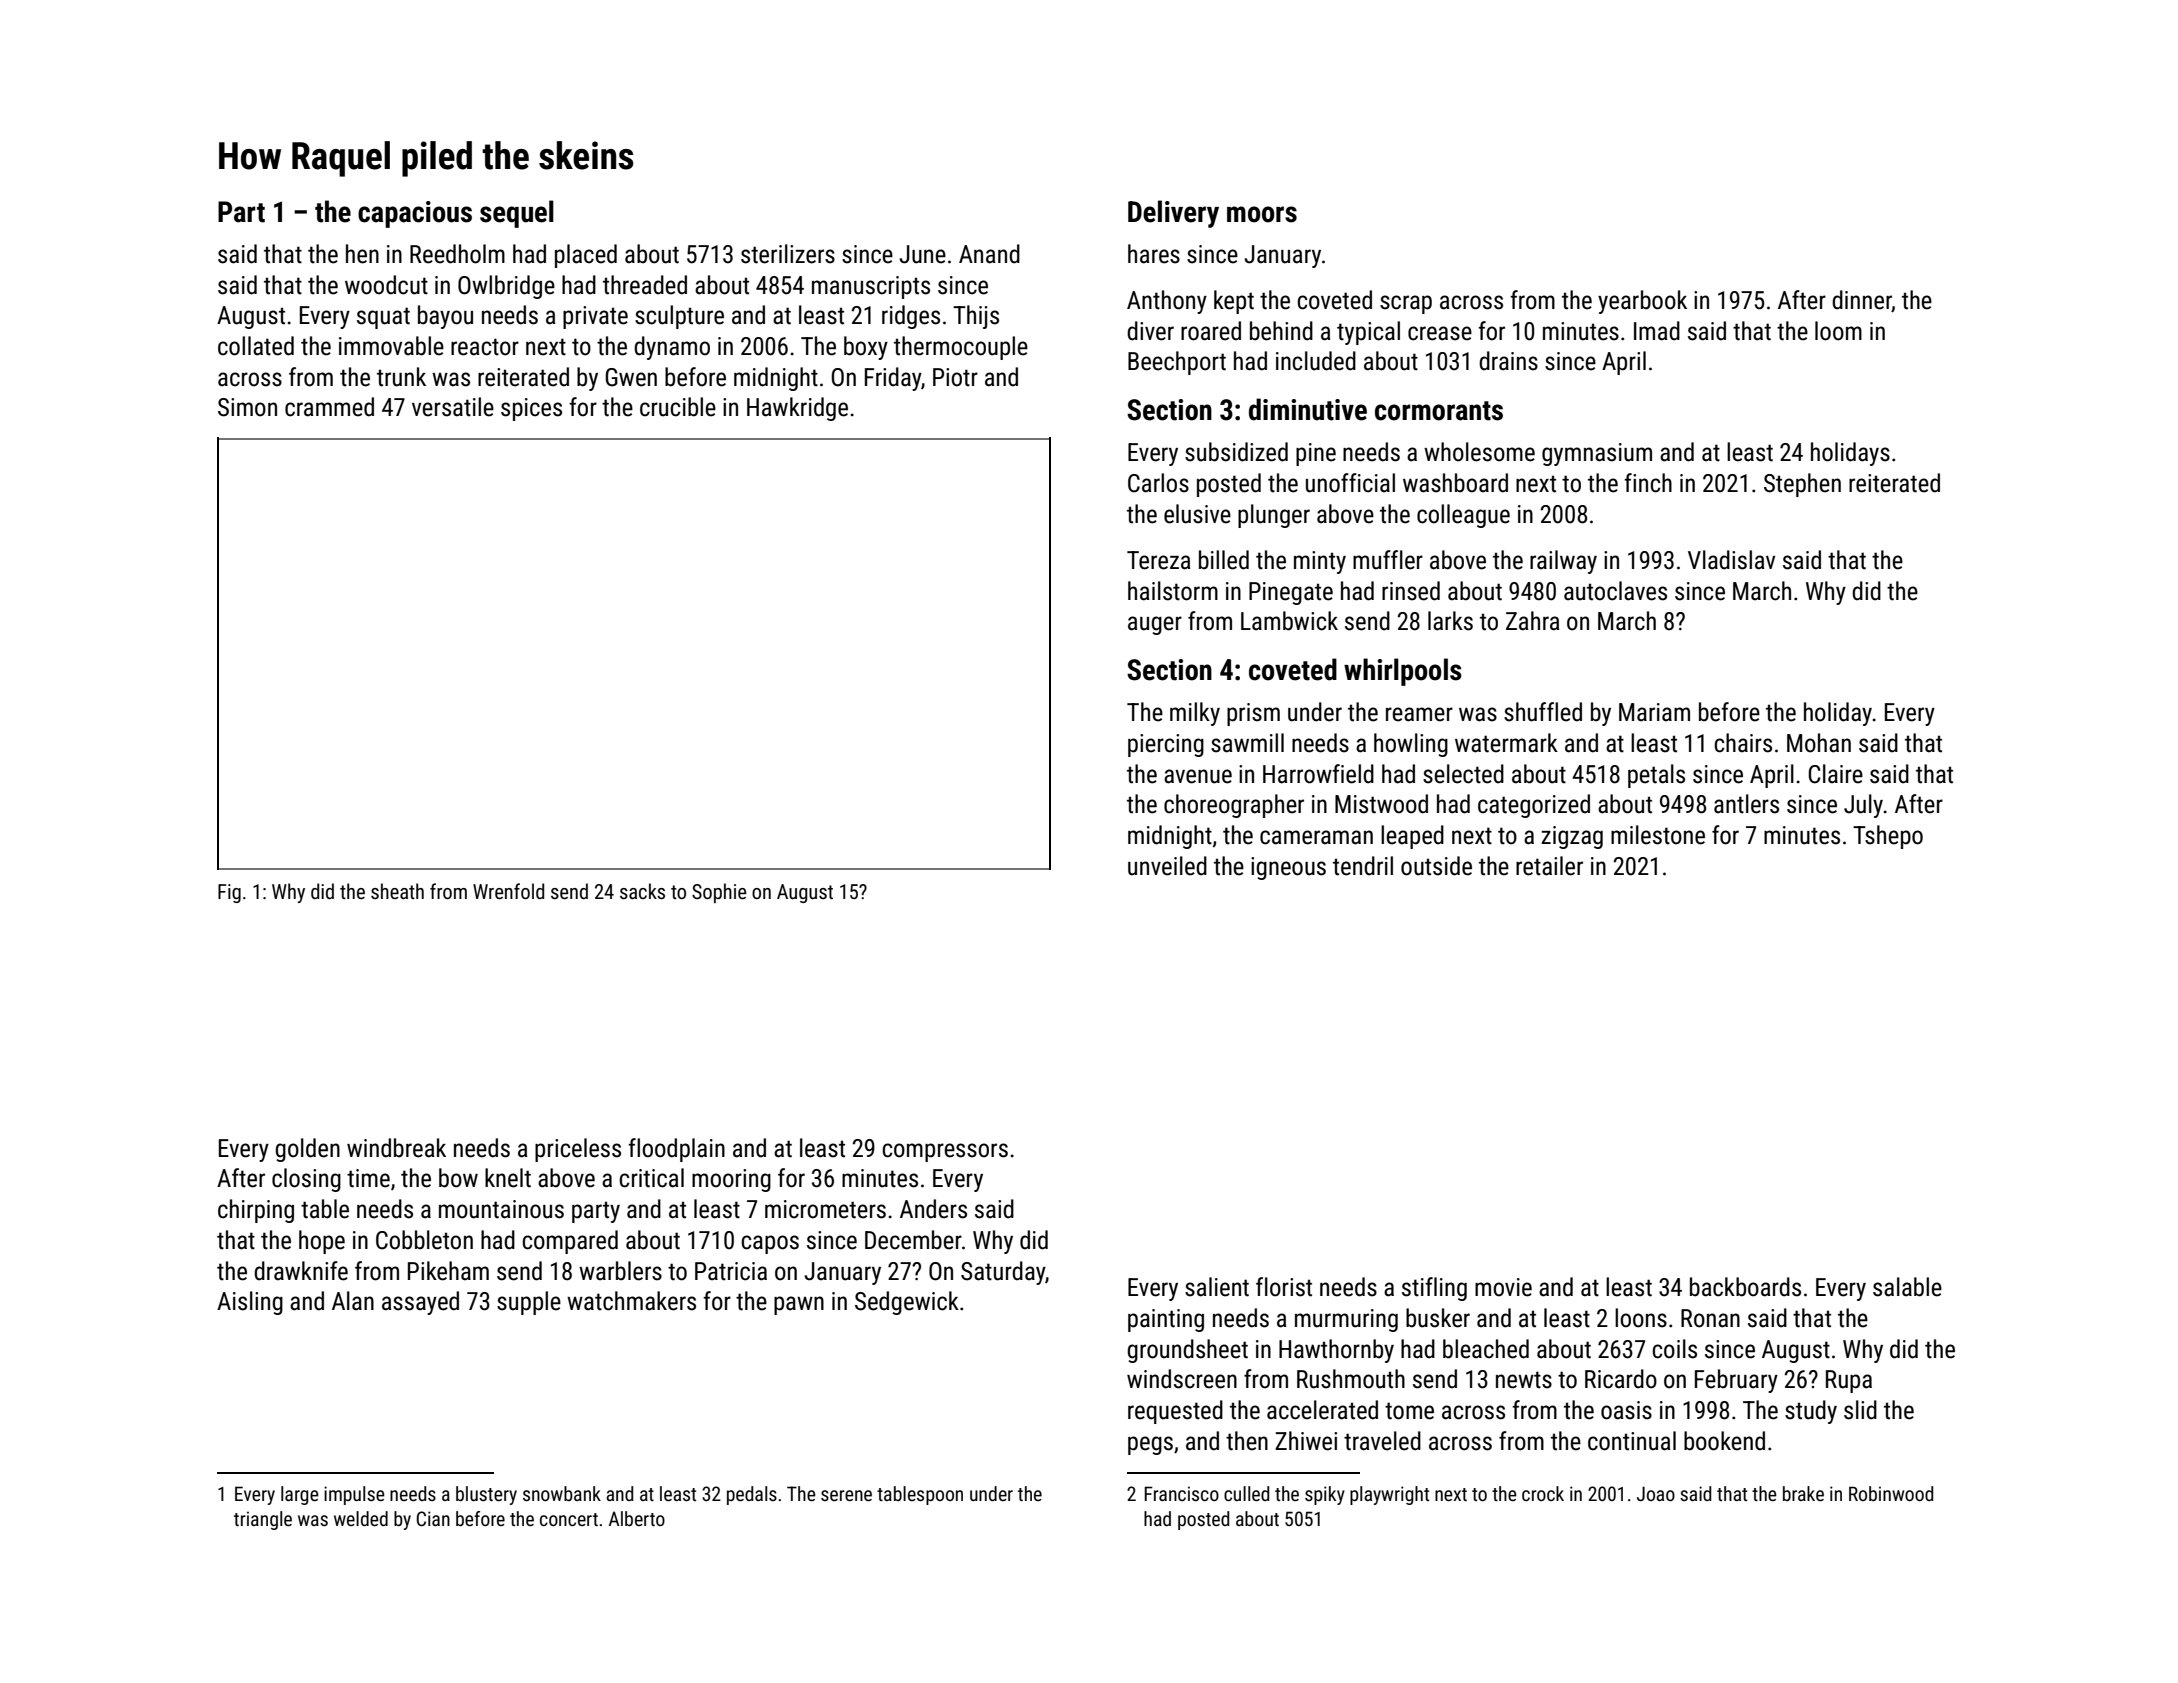 This page has height=1683, width=2178. I want to click on Carlos, so click(1158, 483).
